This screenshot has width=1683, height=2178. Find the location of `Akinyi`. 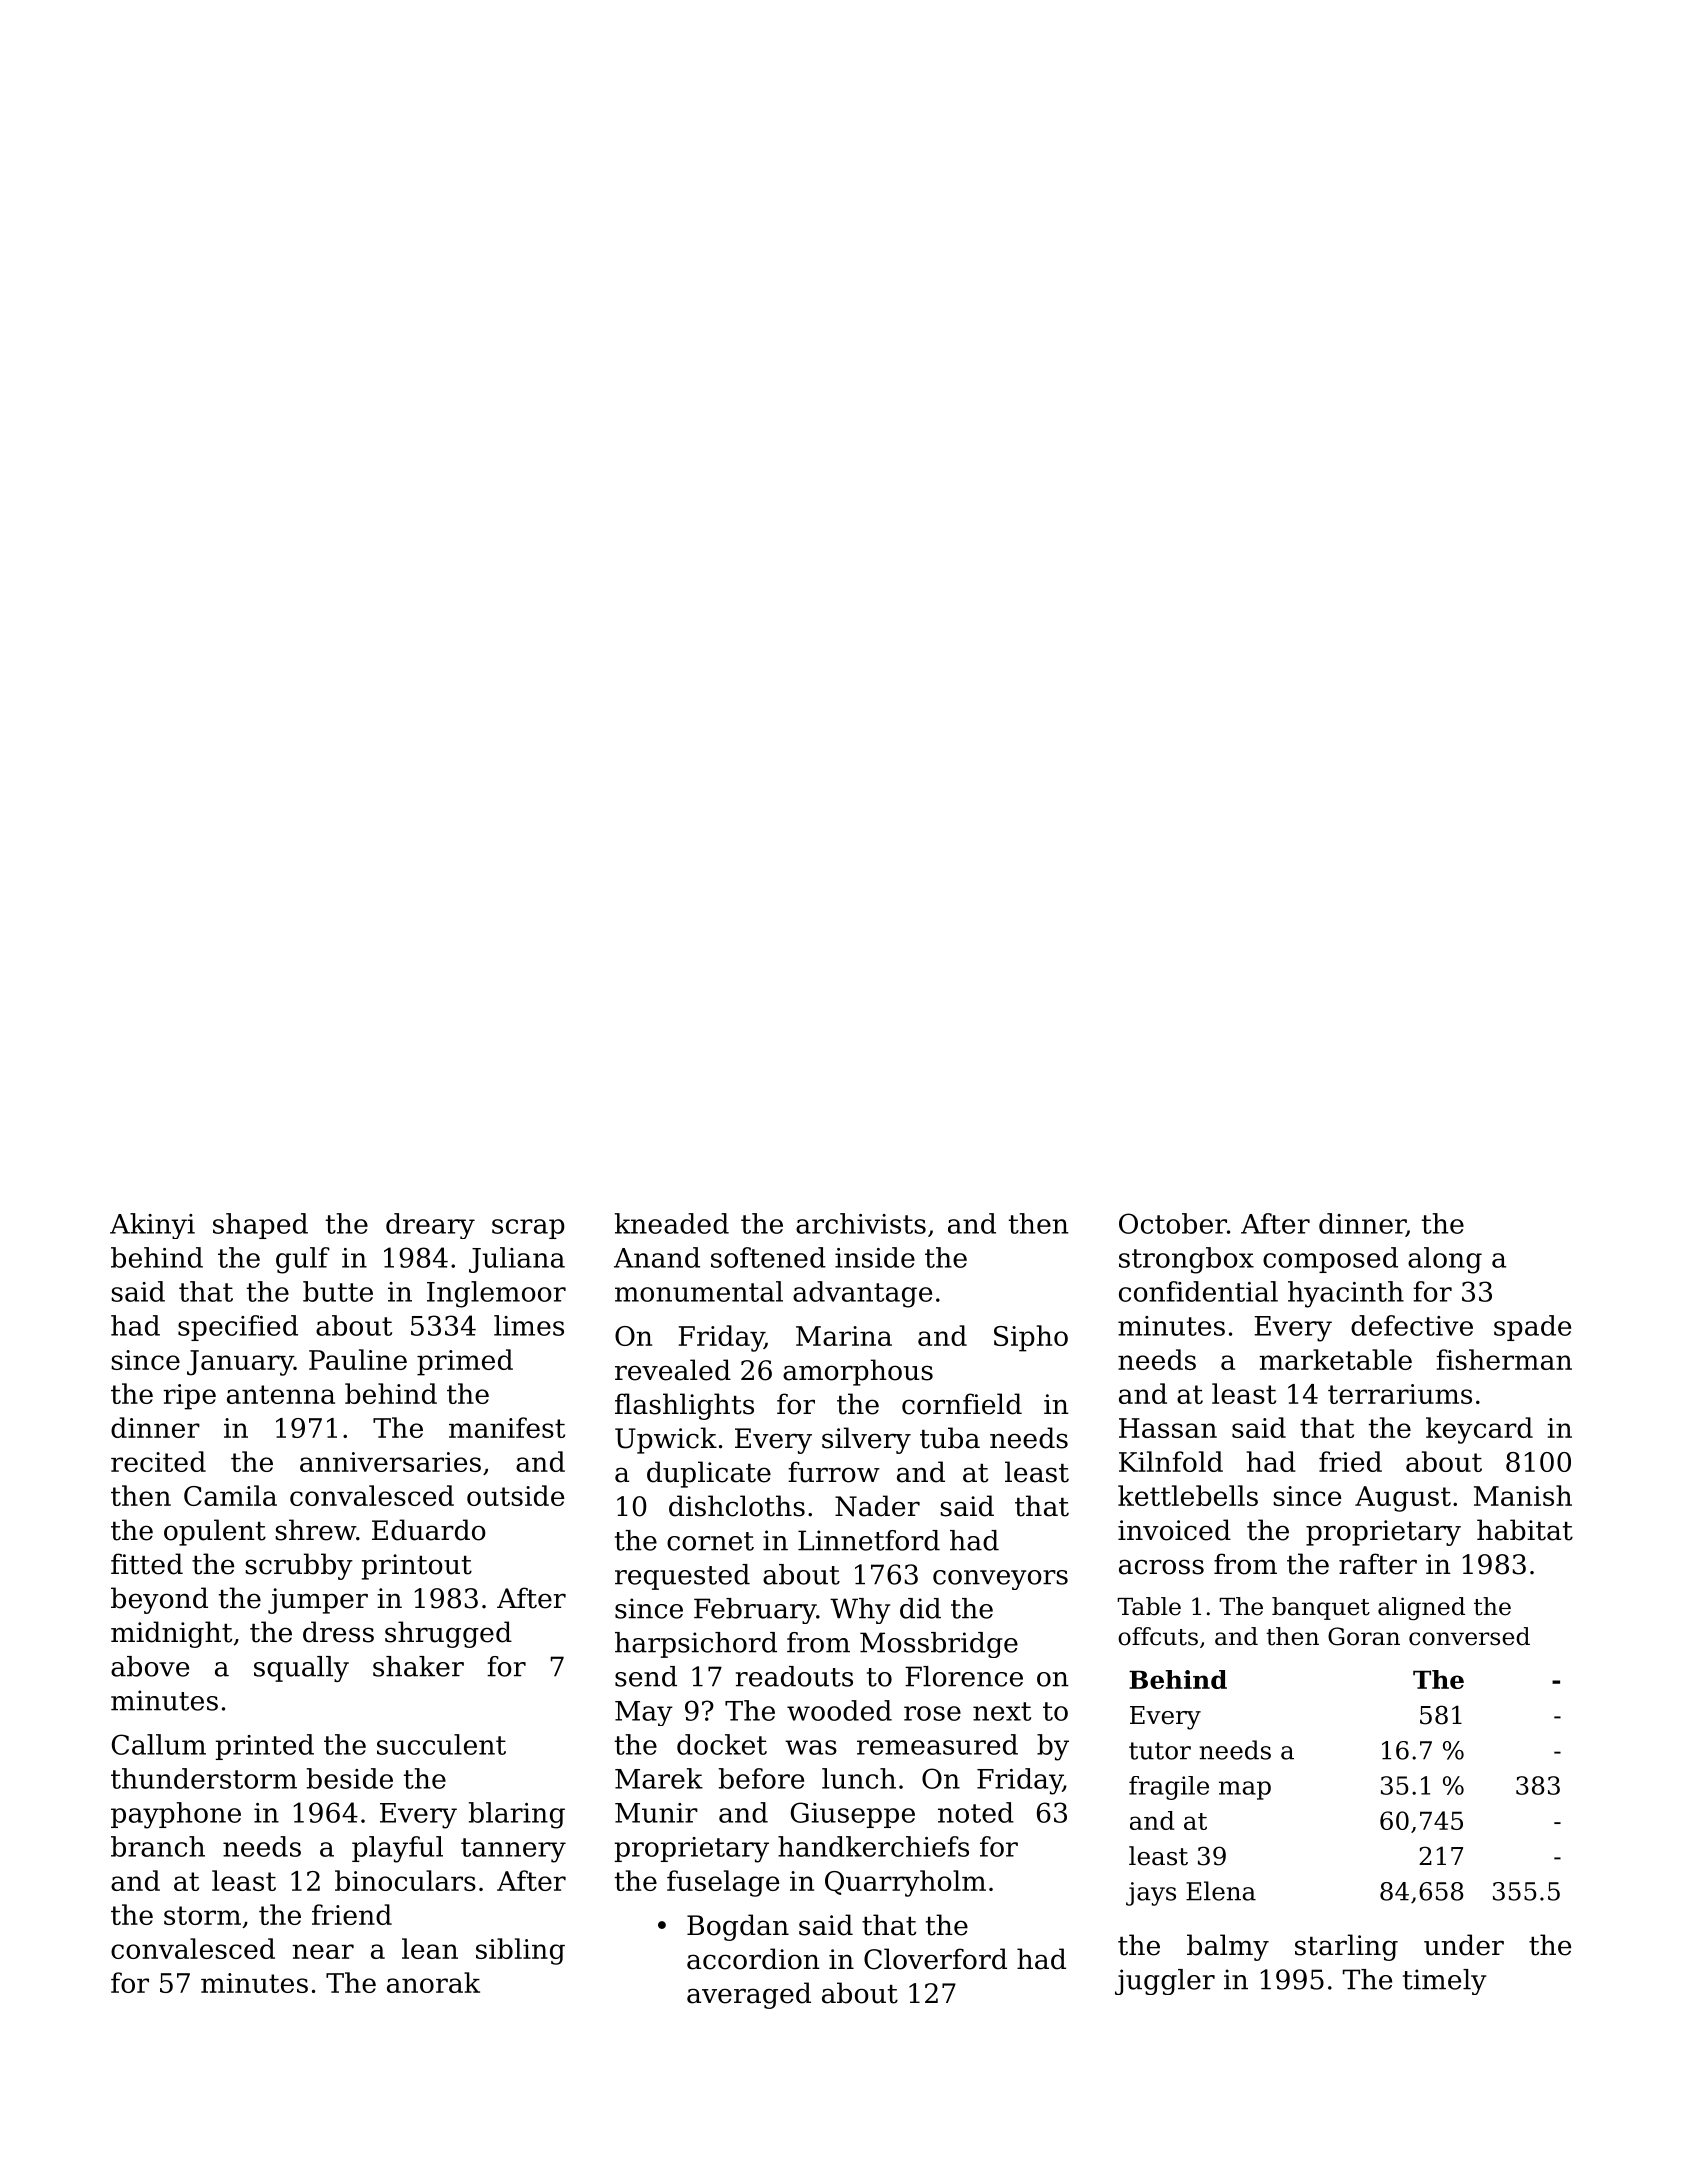

Akinyi is located at coordinates (152, 1226).
